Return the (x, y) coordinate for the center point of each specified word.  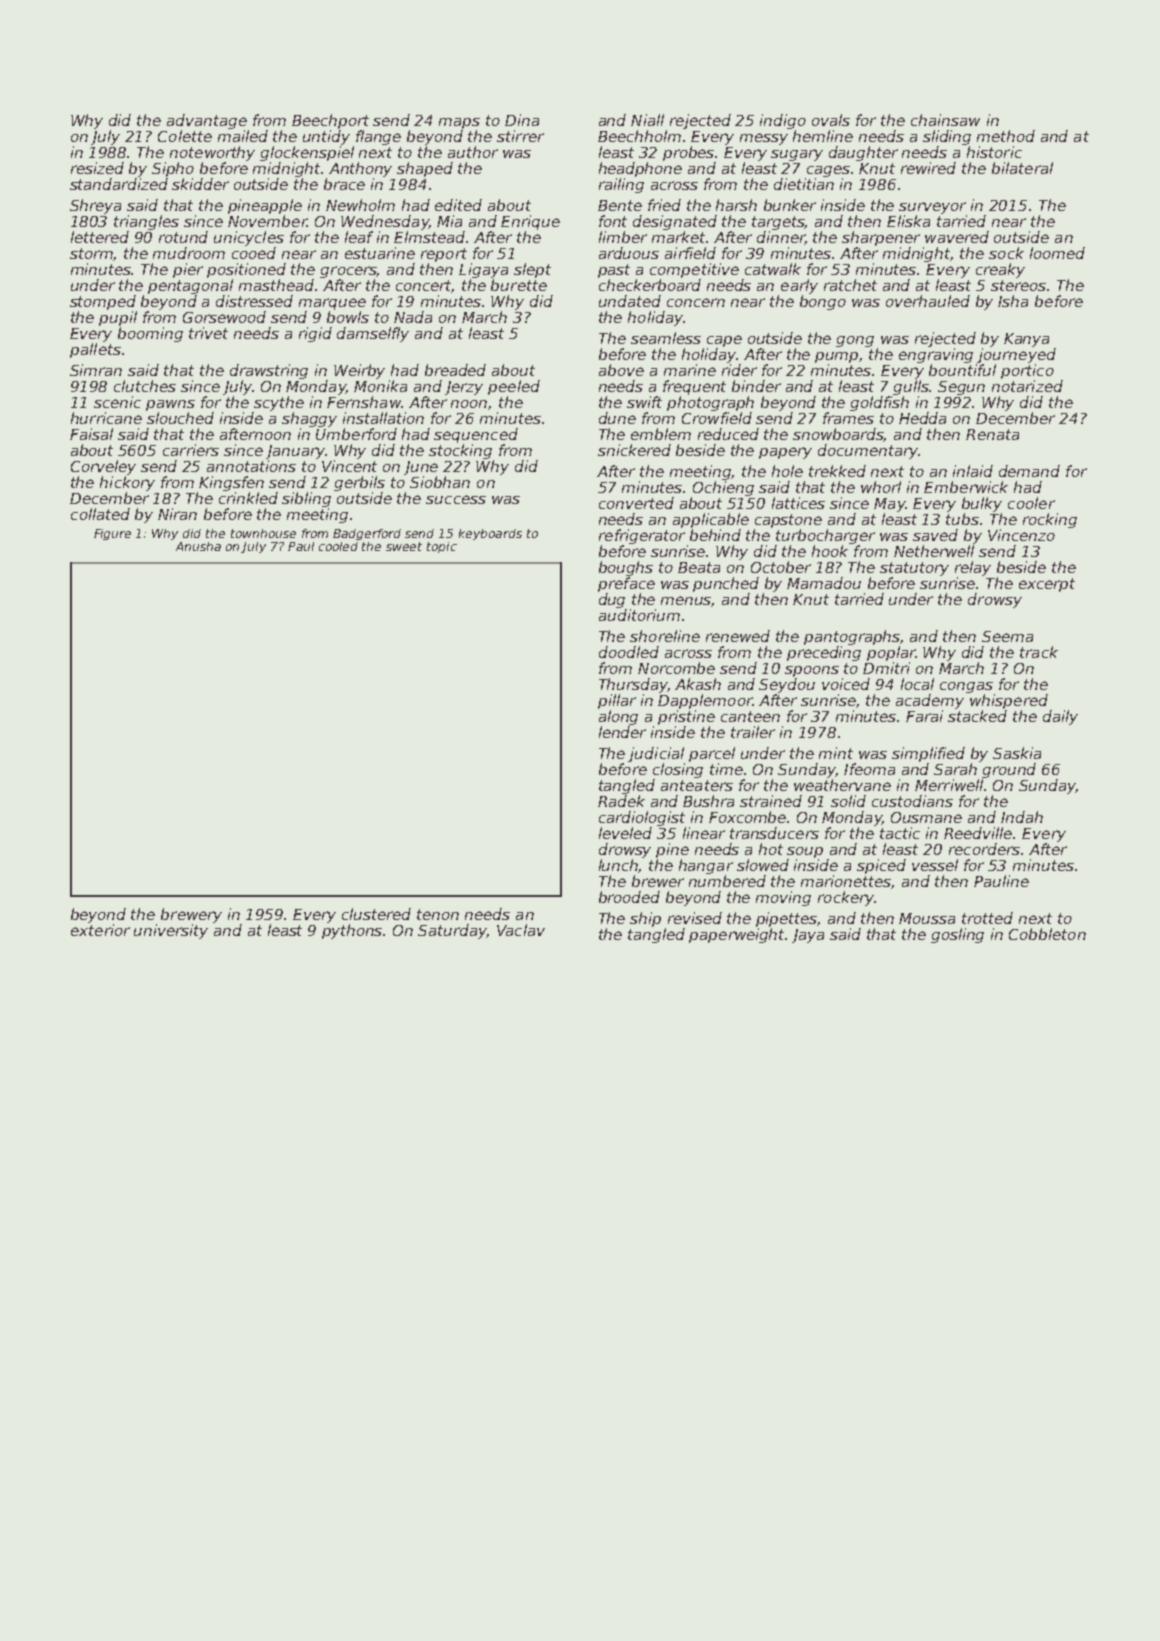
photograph (710, 403)
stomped (103, 302)
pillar (617, 701)
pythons (352, 931)
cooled (338, 546)
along (618, 717)
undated (630, 301)
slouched (180, 418)
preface (626, 584)
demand (1029, 471)
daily (1060, 717)
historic (994, 152)
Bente (620, 205)
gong (855, 341)
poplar (891, 653)
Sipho (173, 169)
